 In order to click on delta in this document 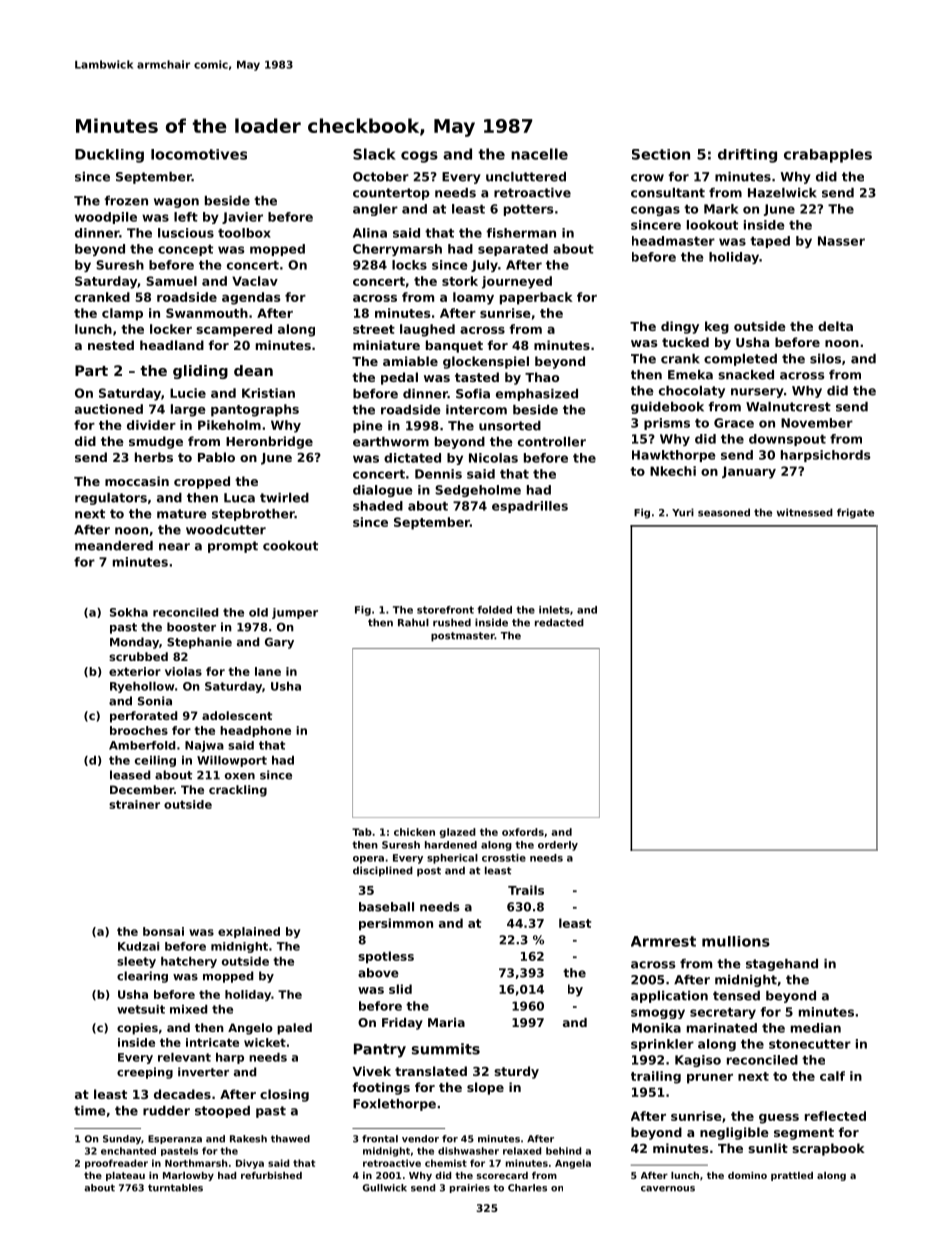, I will do `click(835, 326)`.
